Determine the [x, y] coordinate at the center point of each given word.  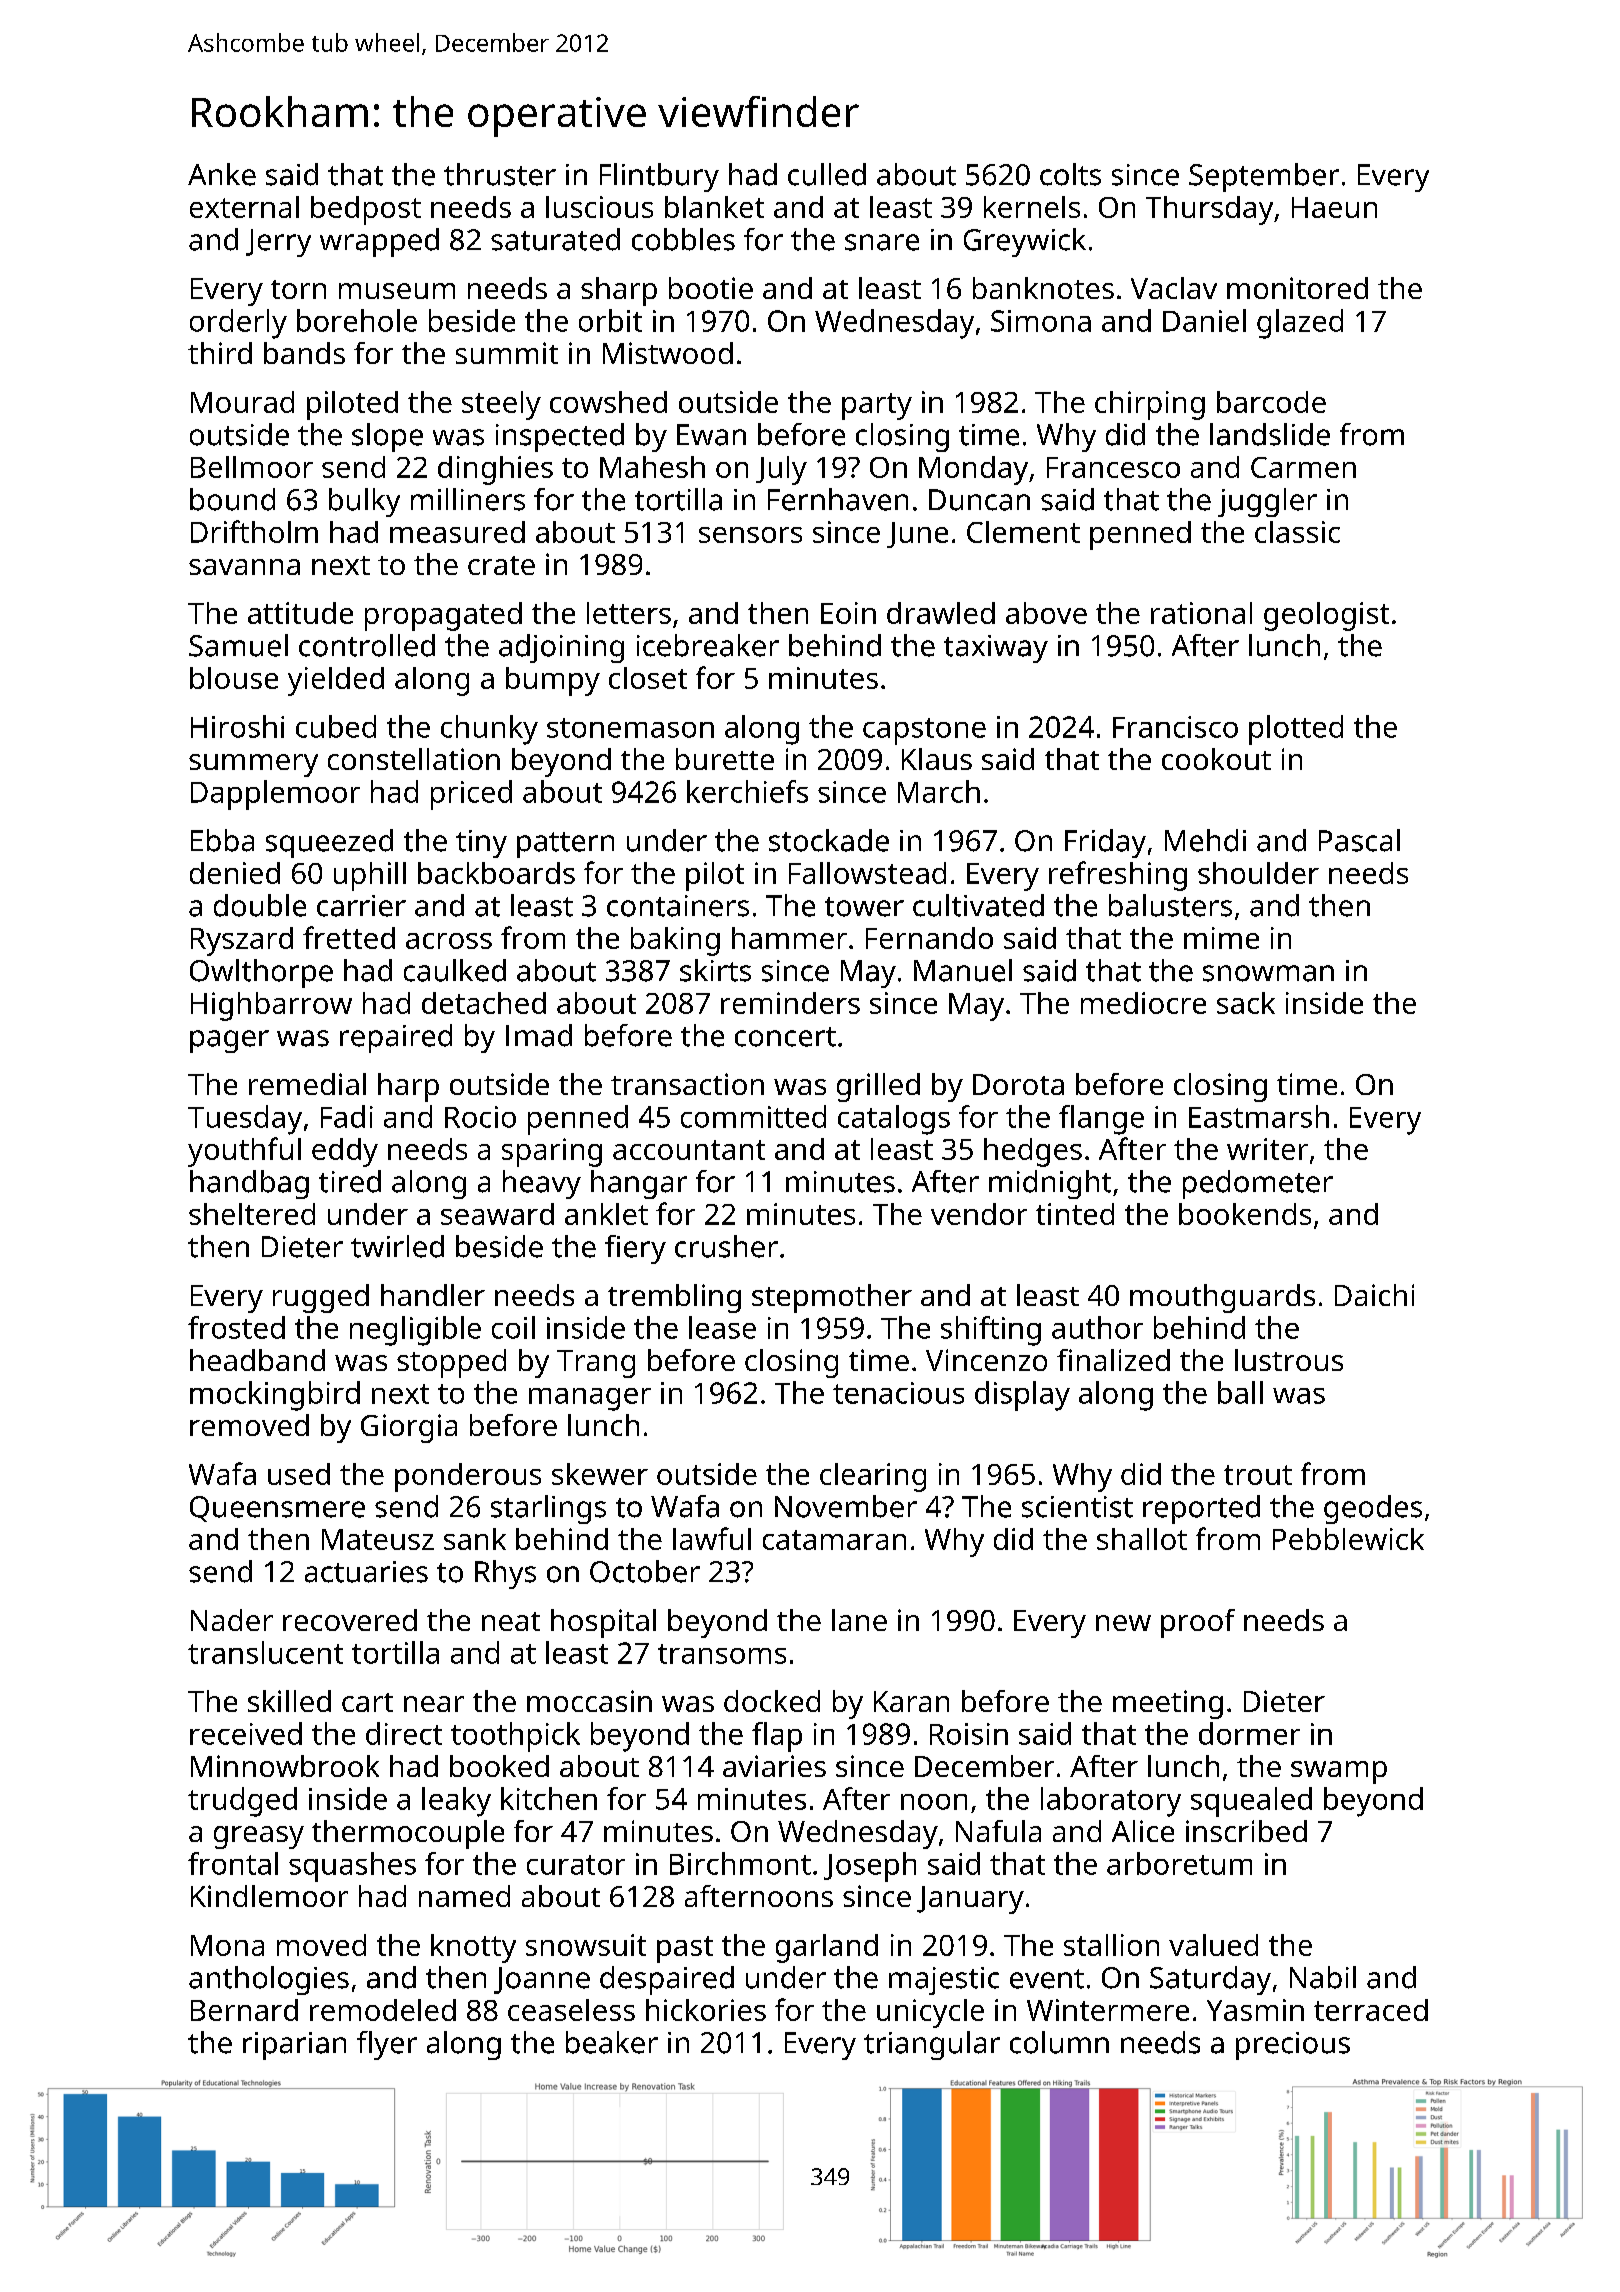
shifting [991, 1331]
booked [499, 1766]
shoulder [1258, 873]
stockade [829, 840]
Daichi [1374, 1295]
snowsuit [586, 1945]
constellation [414, 759]
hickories [706, 2010]
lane [859, 1620]
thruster [500, 174]
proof [1198, 1623]
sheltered [252, 1214]
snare [882, 242]
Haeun [1334, 207]
